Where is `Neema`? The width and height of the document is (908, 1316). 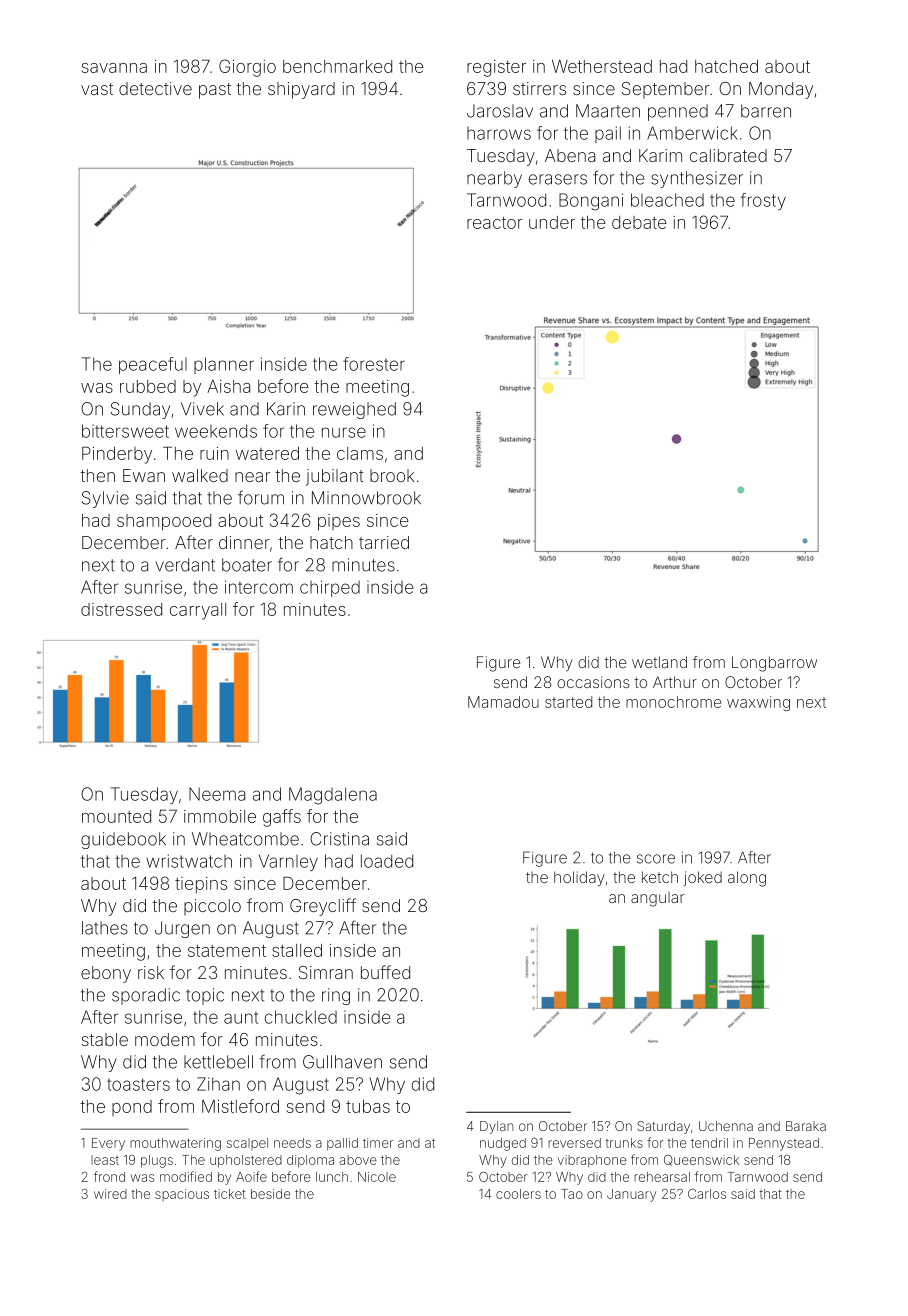
Neema is located at coordinates (217, 794).
